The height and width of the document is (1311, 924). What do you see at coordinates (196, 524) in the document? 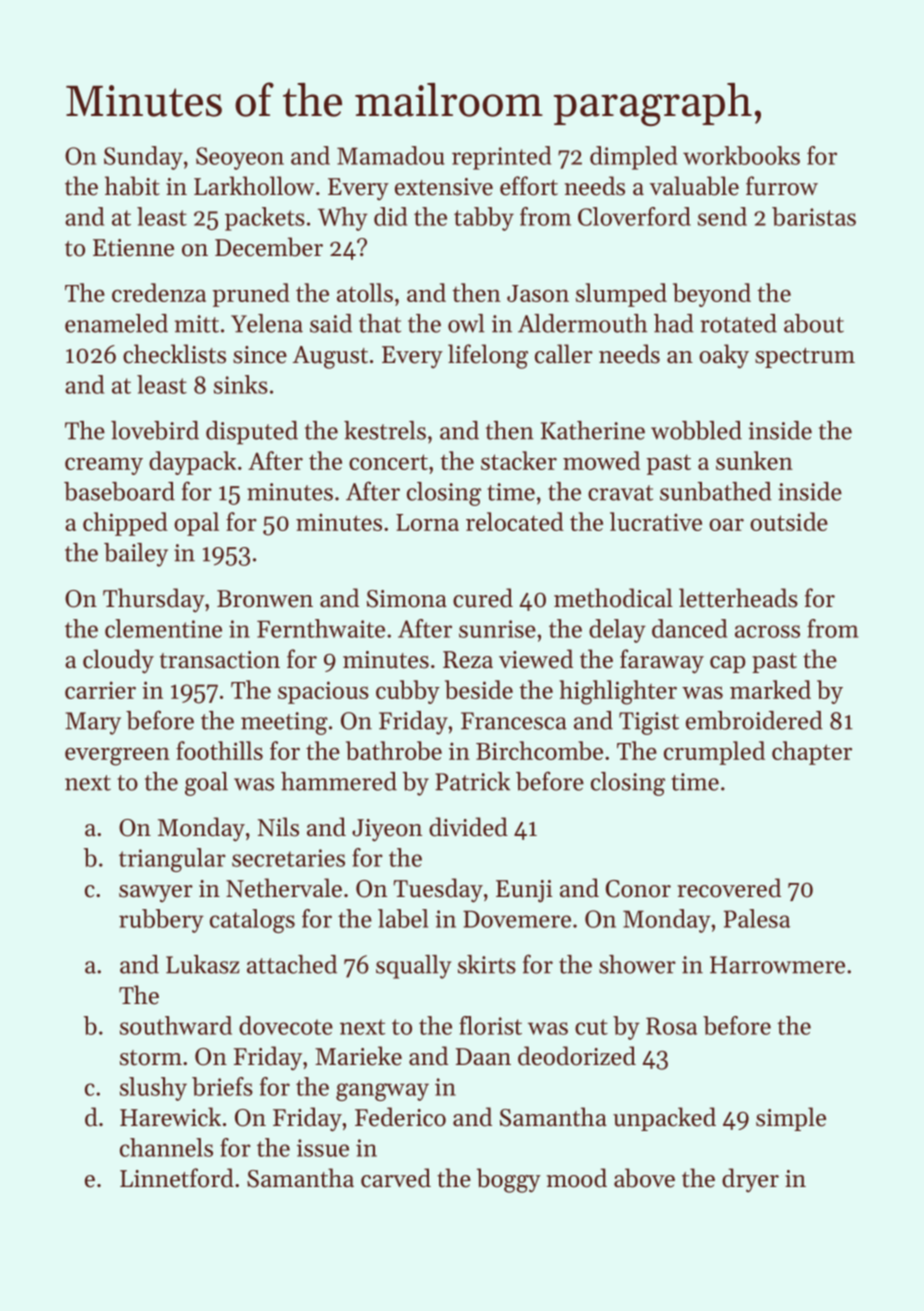
I see `opal` at bounding box center [196, 524].
